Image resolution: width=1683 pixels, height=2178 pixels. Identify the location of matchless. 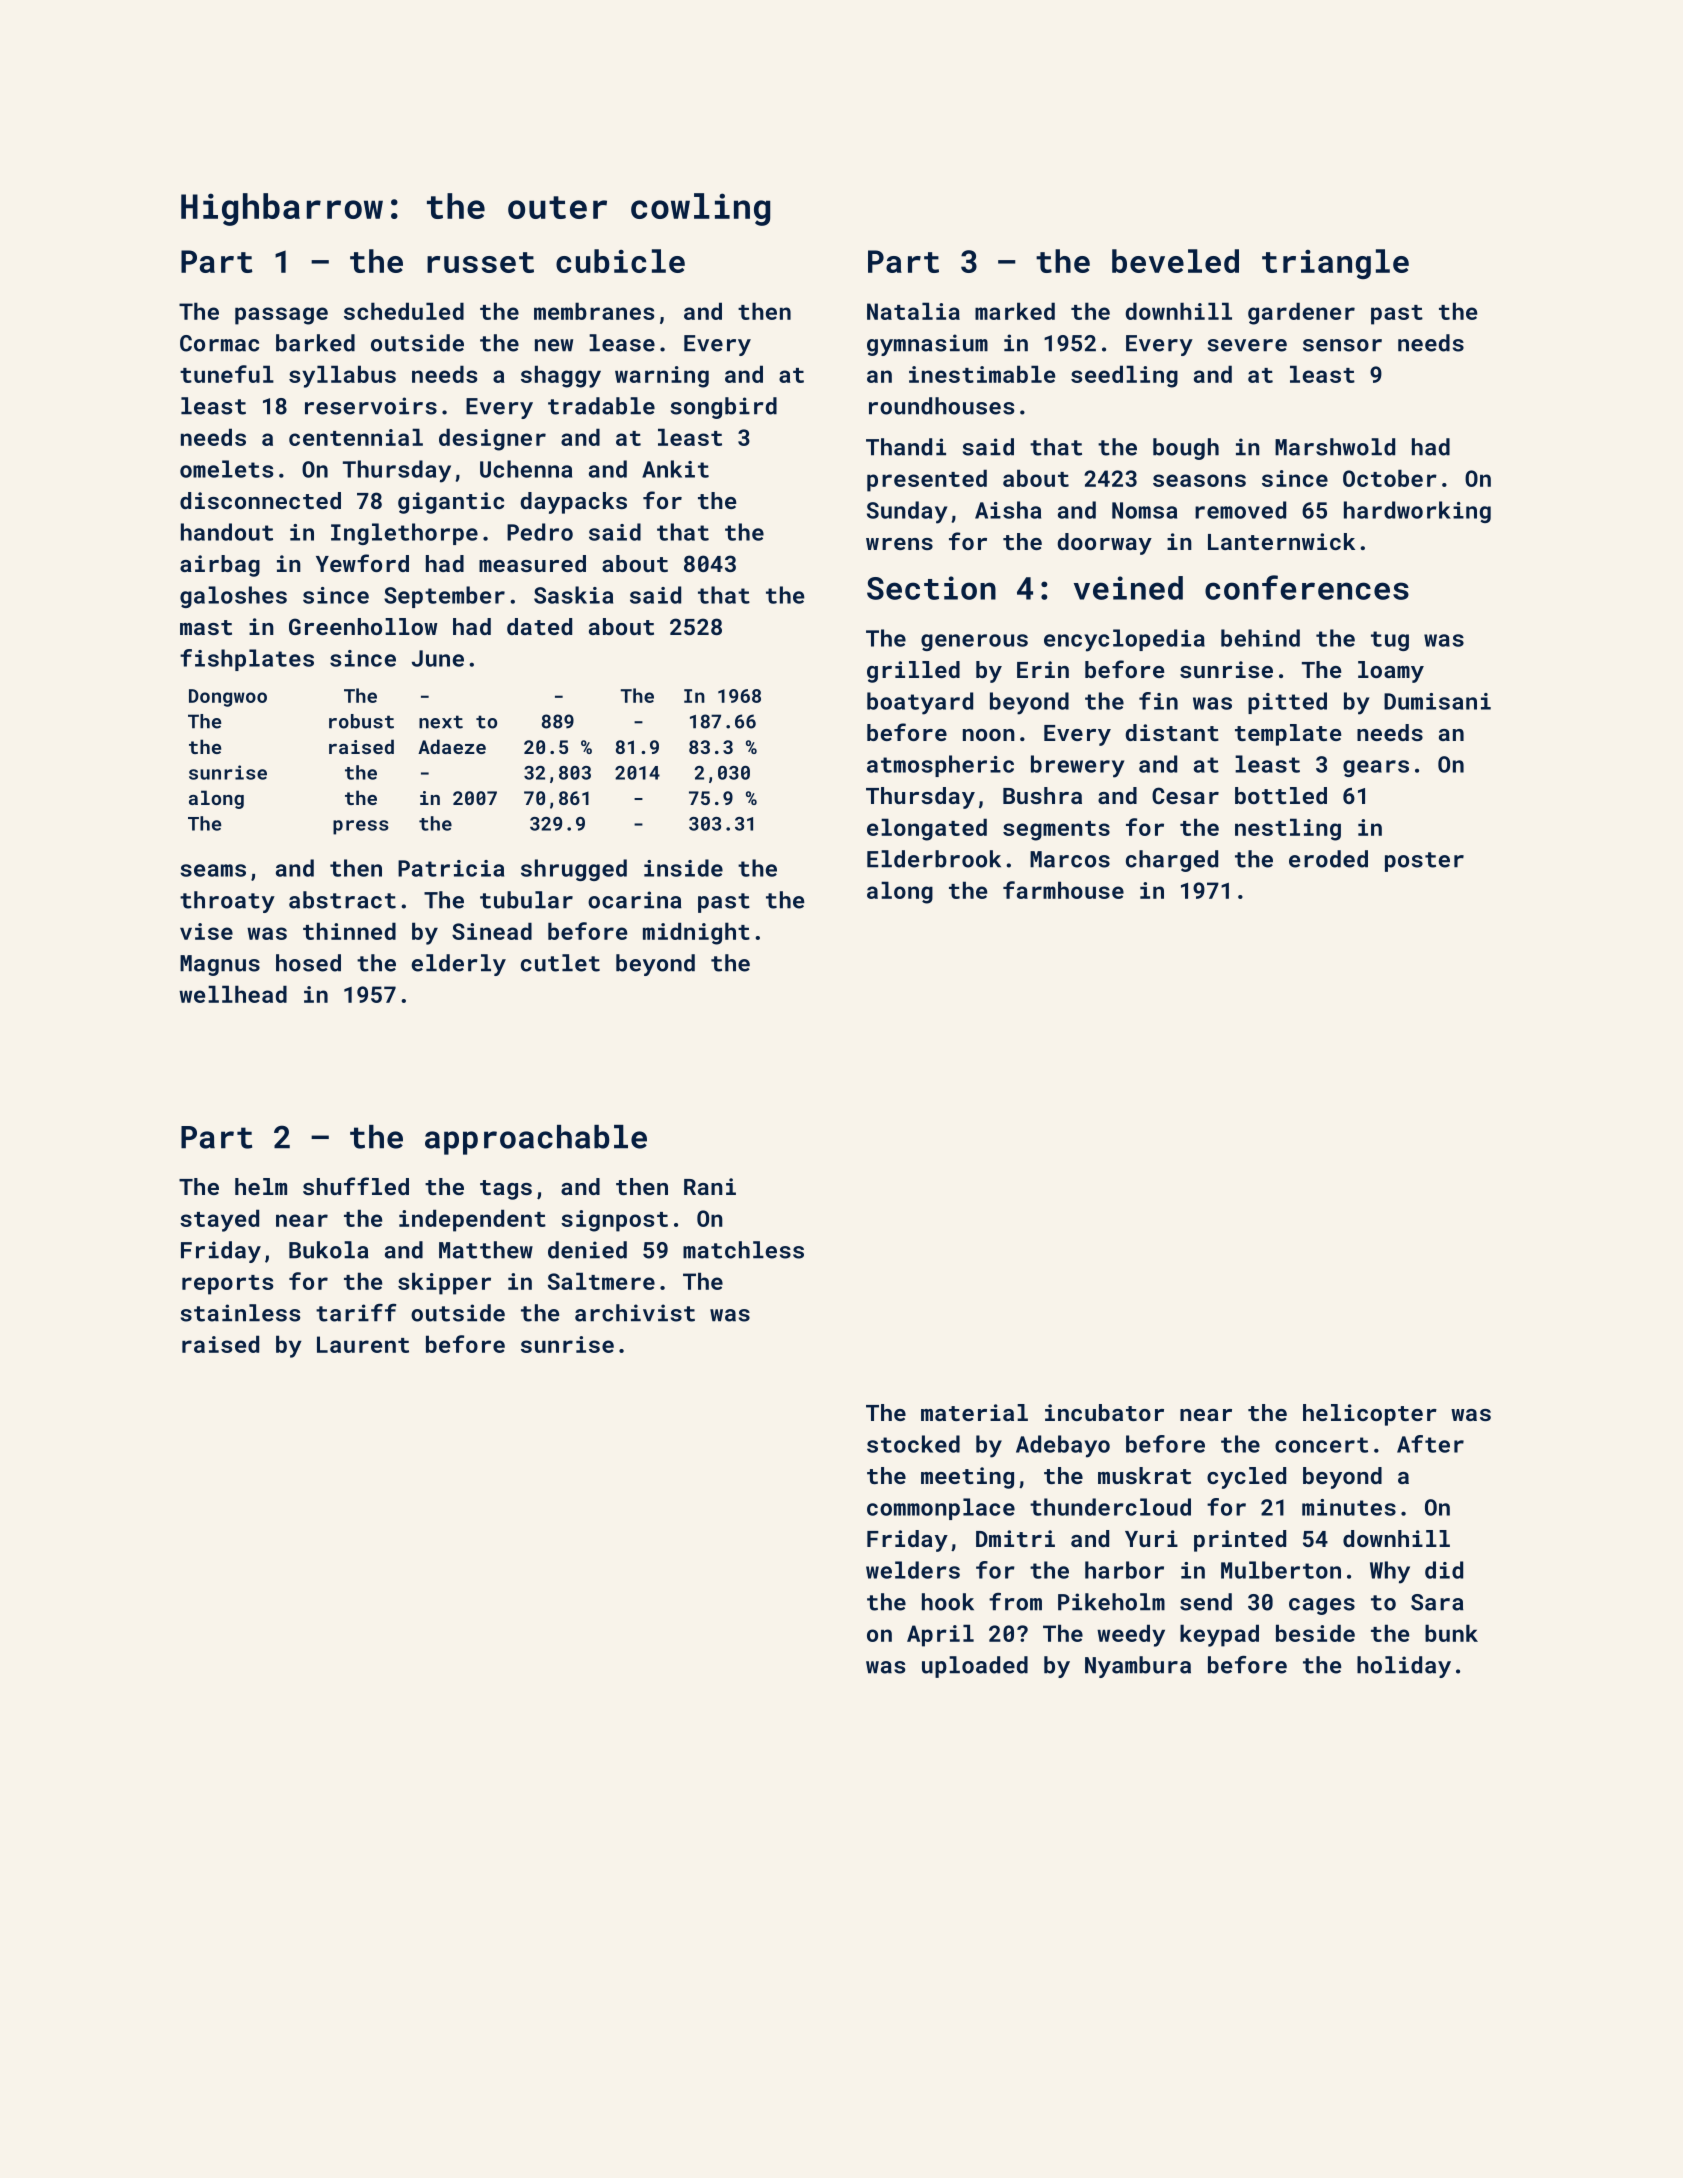
(743, 1250).
